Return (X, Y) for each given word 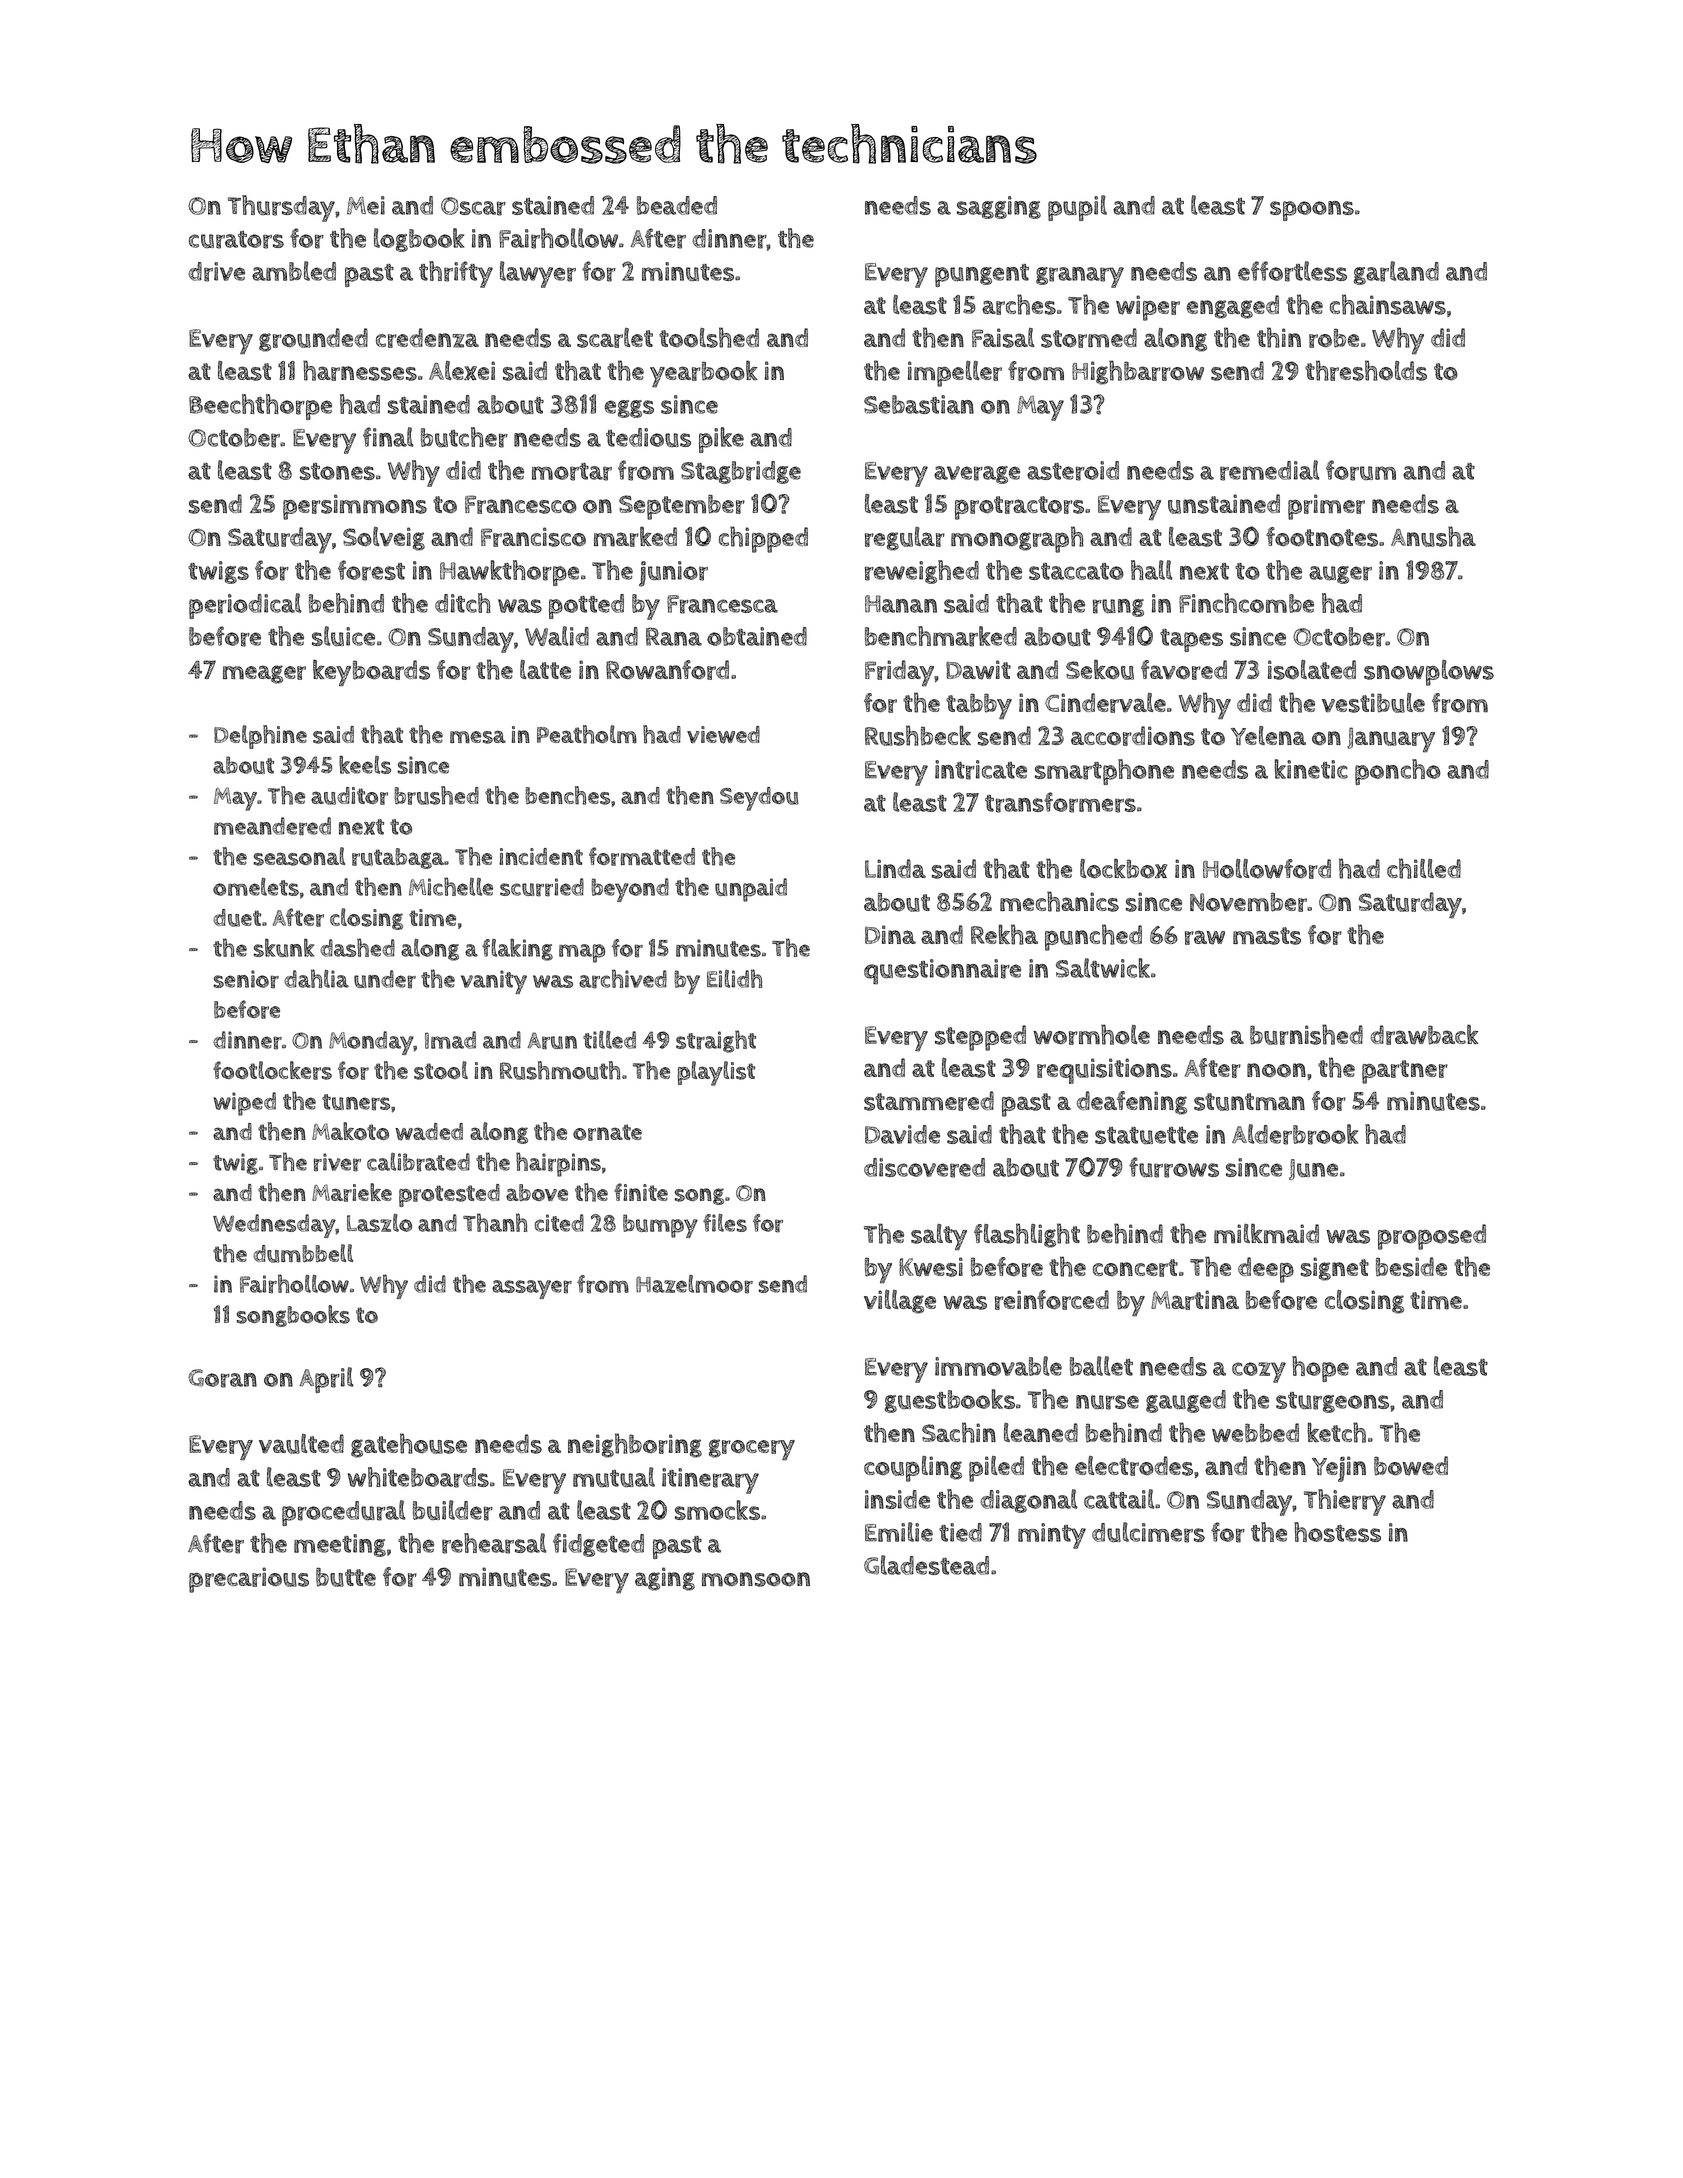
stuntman (1249, 1102)
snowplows (1429, 673)
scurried (542, 887)
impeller (955, 374)
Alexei (462, 370)
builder (453, 1510)
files (725, 1223)
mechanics (1059, 901)
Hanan (901, 604)
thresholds (1366, 370)
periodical (245, 606)
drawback (1425, 1034)
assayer (532, 1289)
